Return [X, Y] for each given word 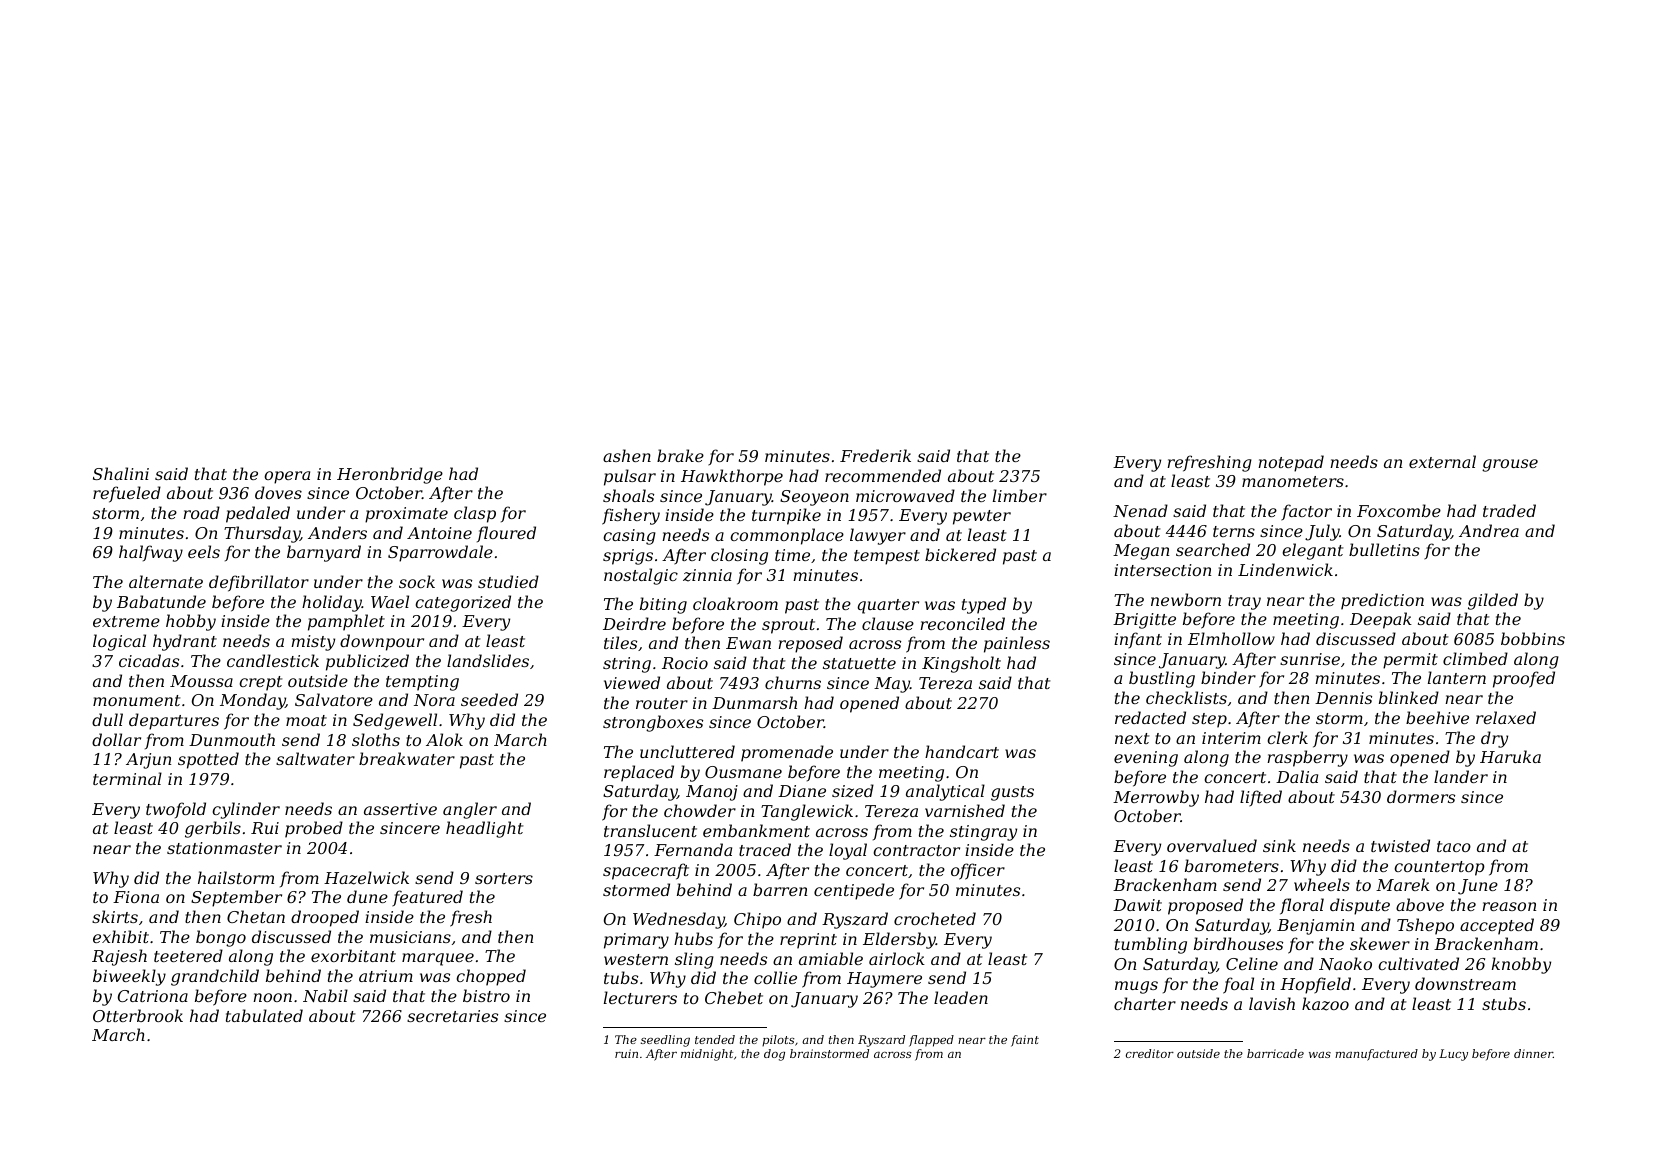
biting [663, 605]
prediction [1382, 601]
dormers [1421, 796]
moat [306, 720]
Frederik [875, 455]
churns [793, 682]
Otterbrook [138, 1015]
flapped [931, 1041]
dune [367, 896]
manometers [1293, 481]
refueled [127, 494]
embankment [756, 830]
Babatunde [161, 601]
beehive [1437, 717]
